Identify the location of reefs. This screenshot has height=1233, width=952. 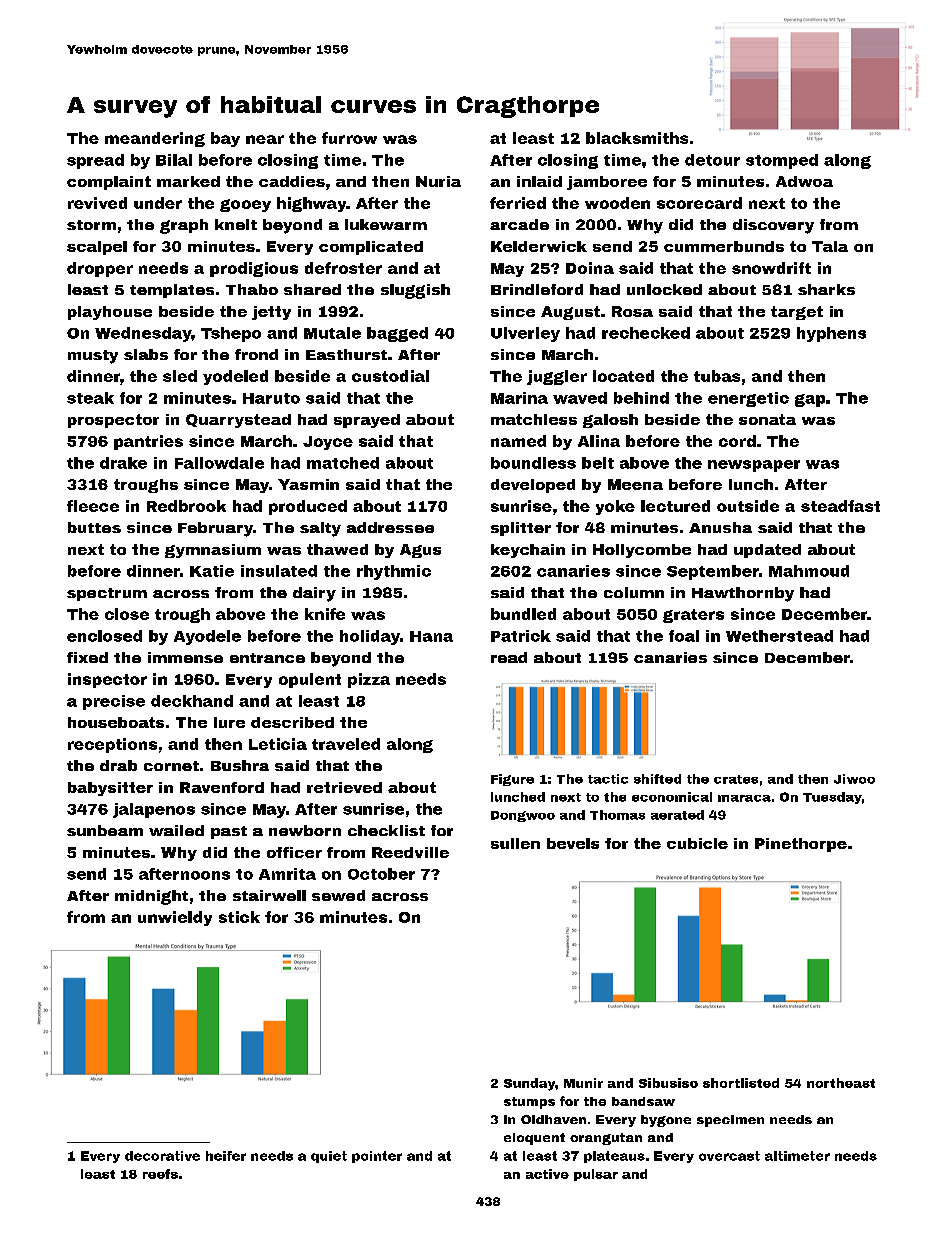
(160, 1174).
